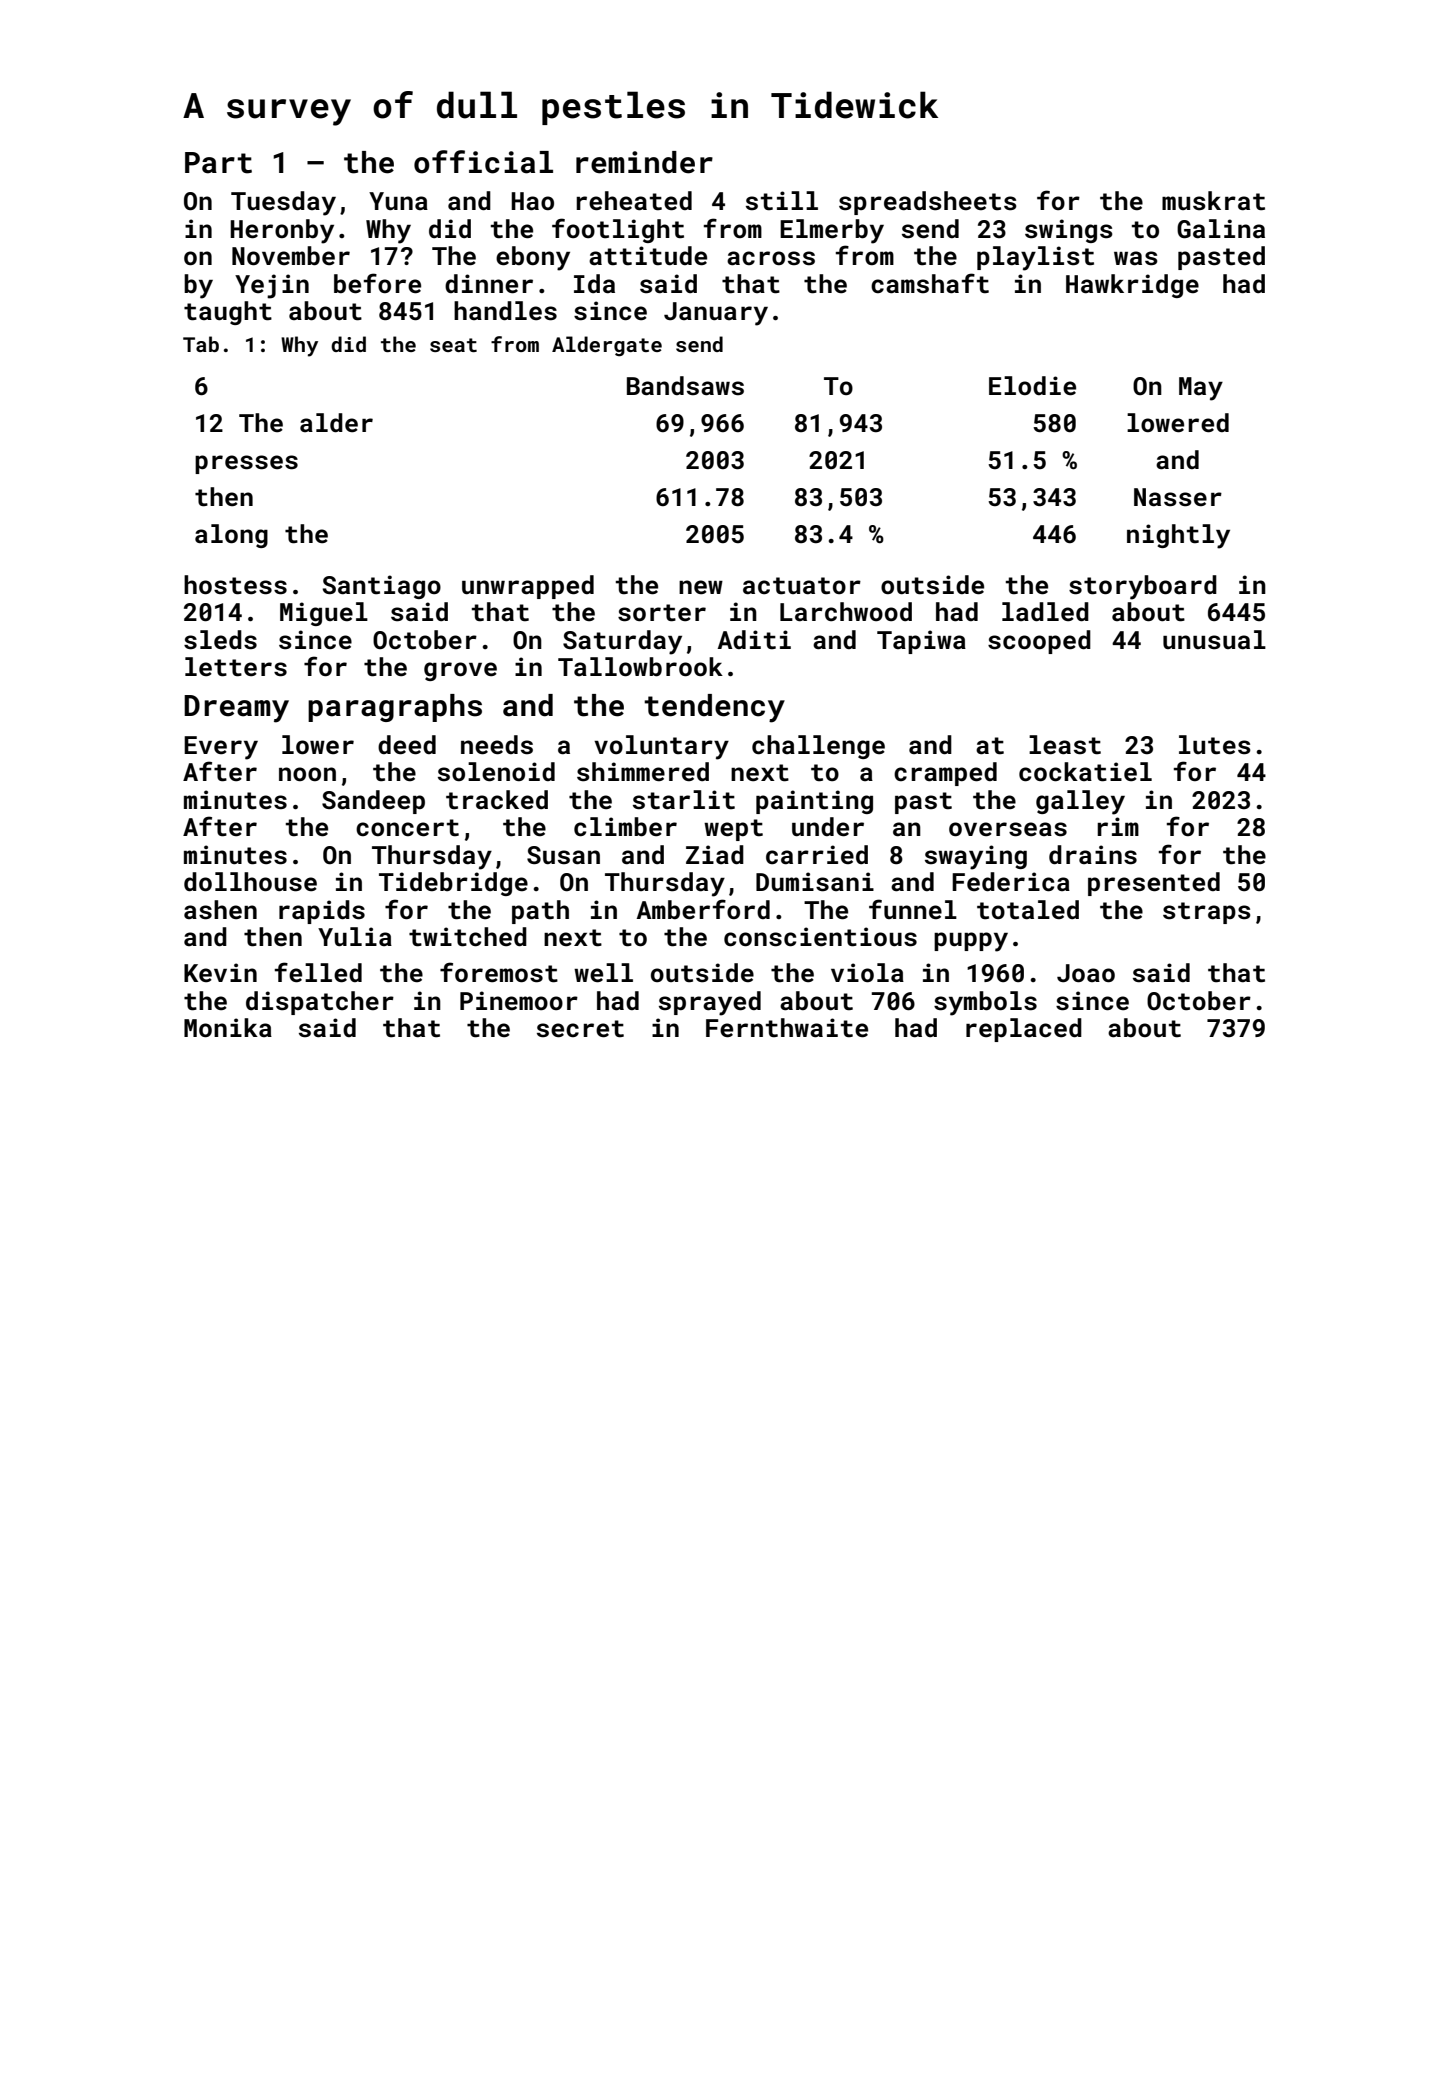 The image size is (1450, 2100). Describe the element at coordinates (398, 201) in the screenshot. I see `Yuna` at that location.
